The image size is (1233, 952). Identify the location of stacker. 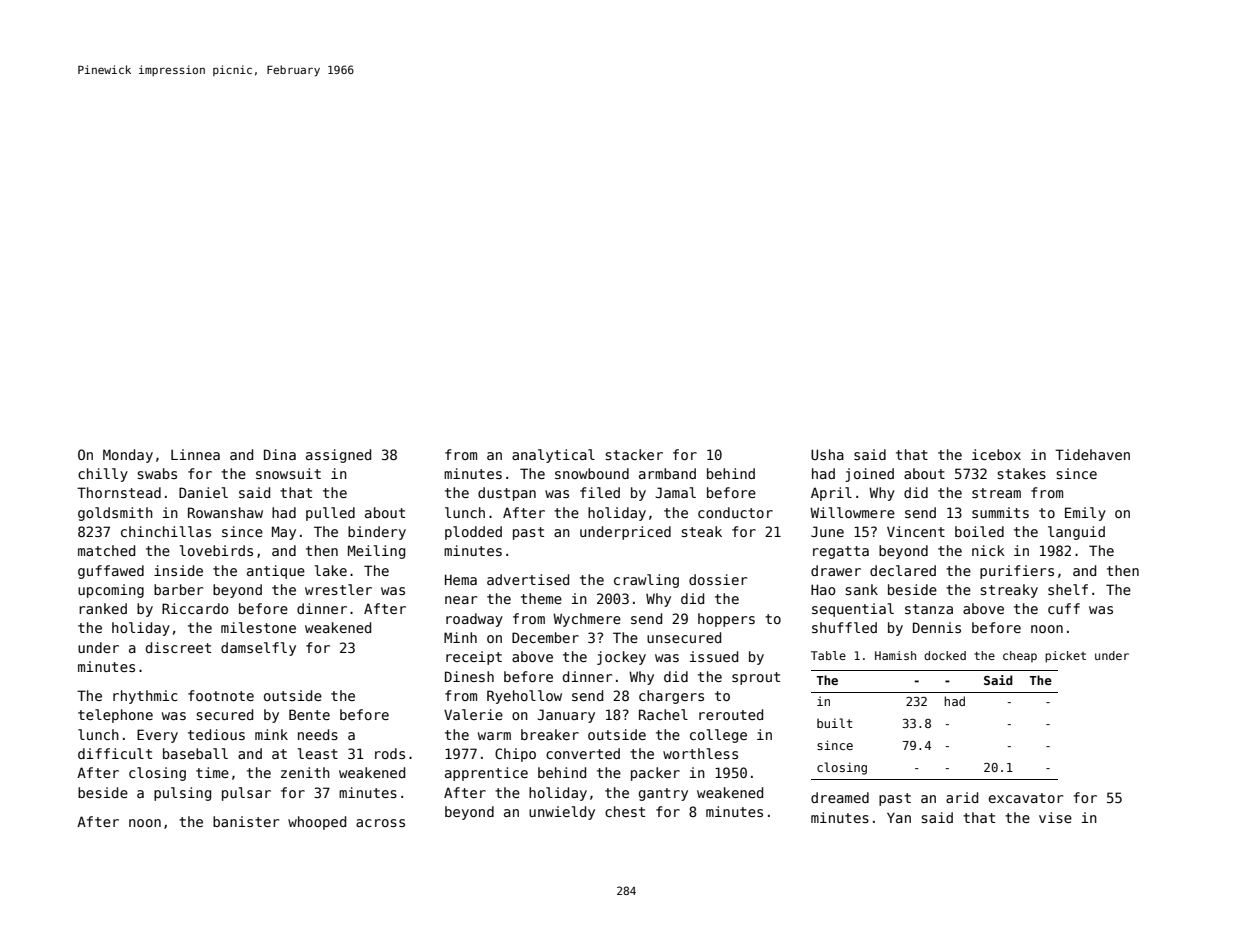
(634, 454).
